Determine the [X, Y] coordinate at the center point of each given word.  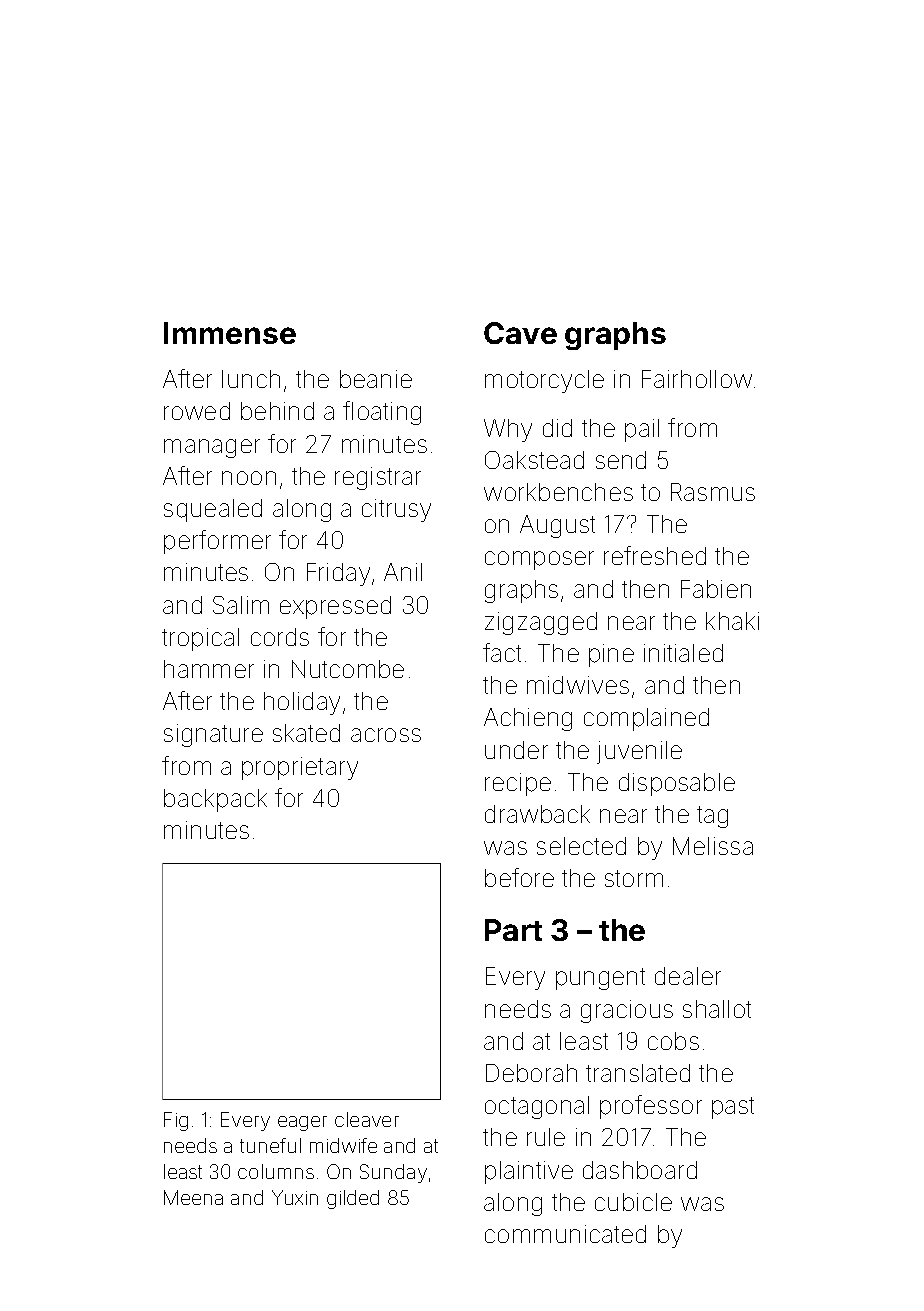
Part [513, 930]
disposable [677, 784]
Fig [176, 1121]
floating [382, 413]
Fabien [716, 589]
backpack [215, 800]
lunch [251, 379]
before [519, 877]
